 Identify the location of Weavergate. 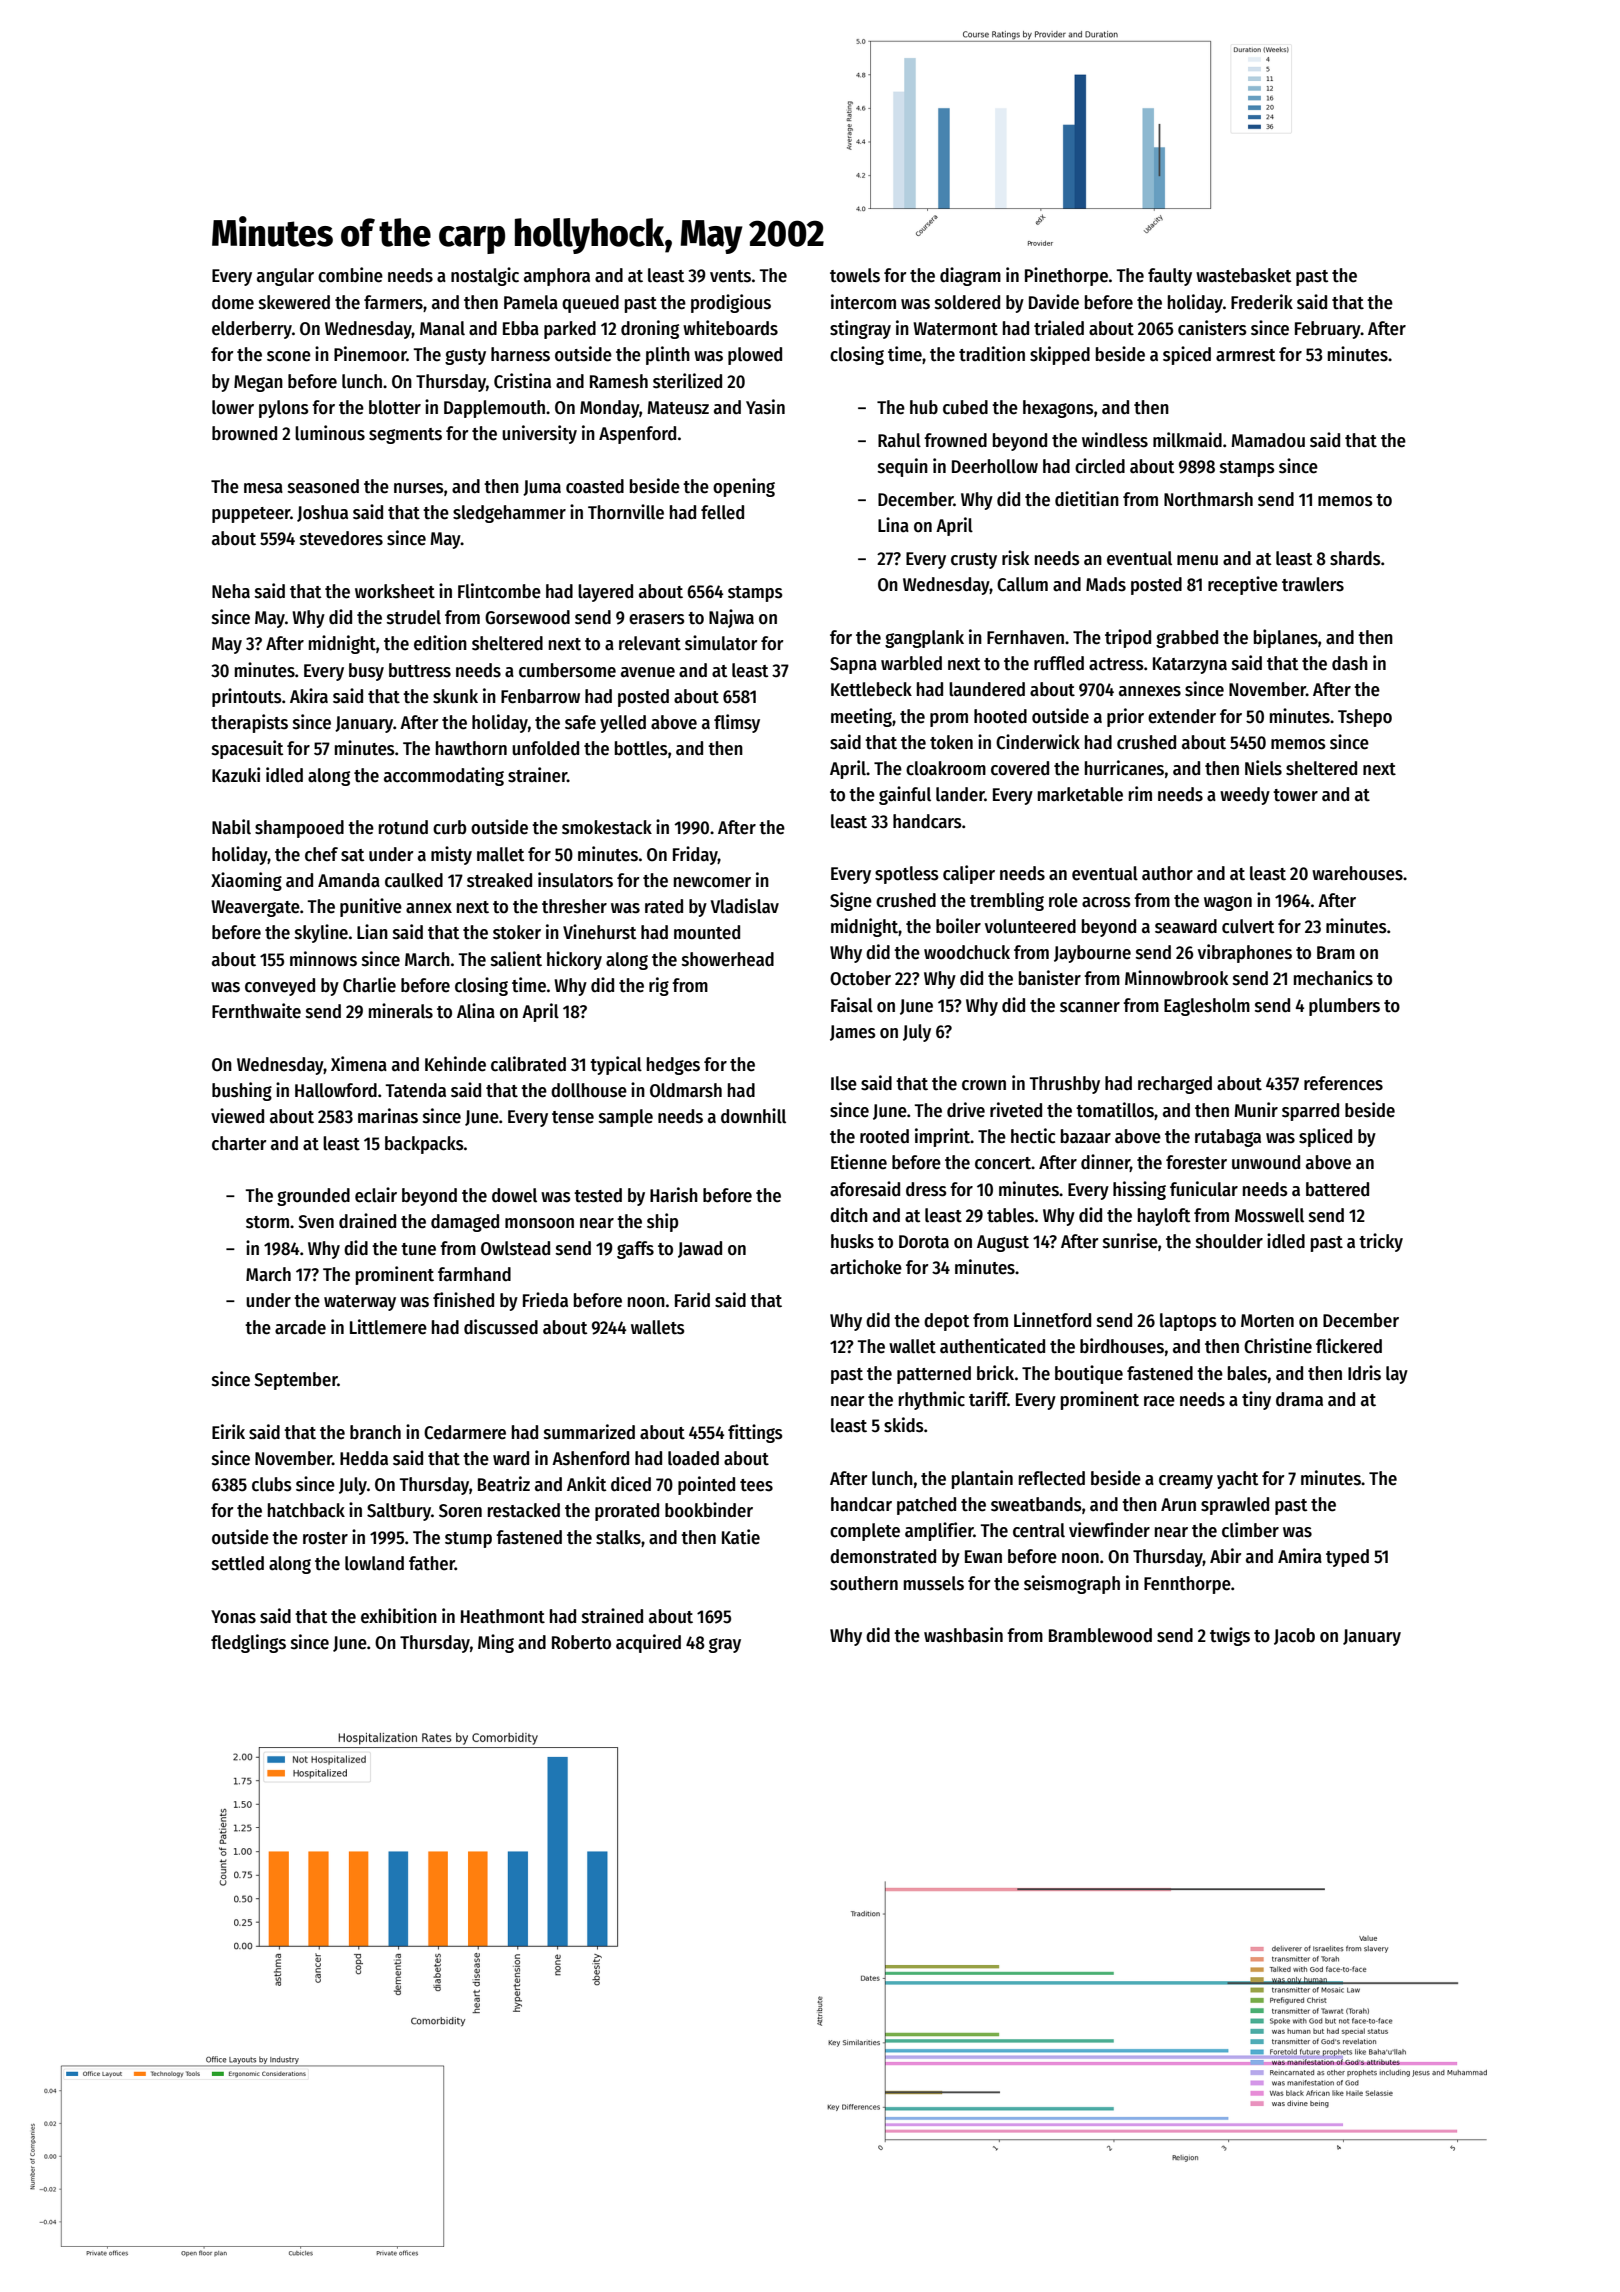
(255, 908).
